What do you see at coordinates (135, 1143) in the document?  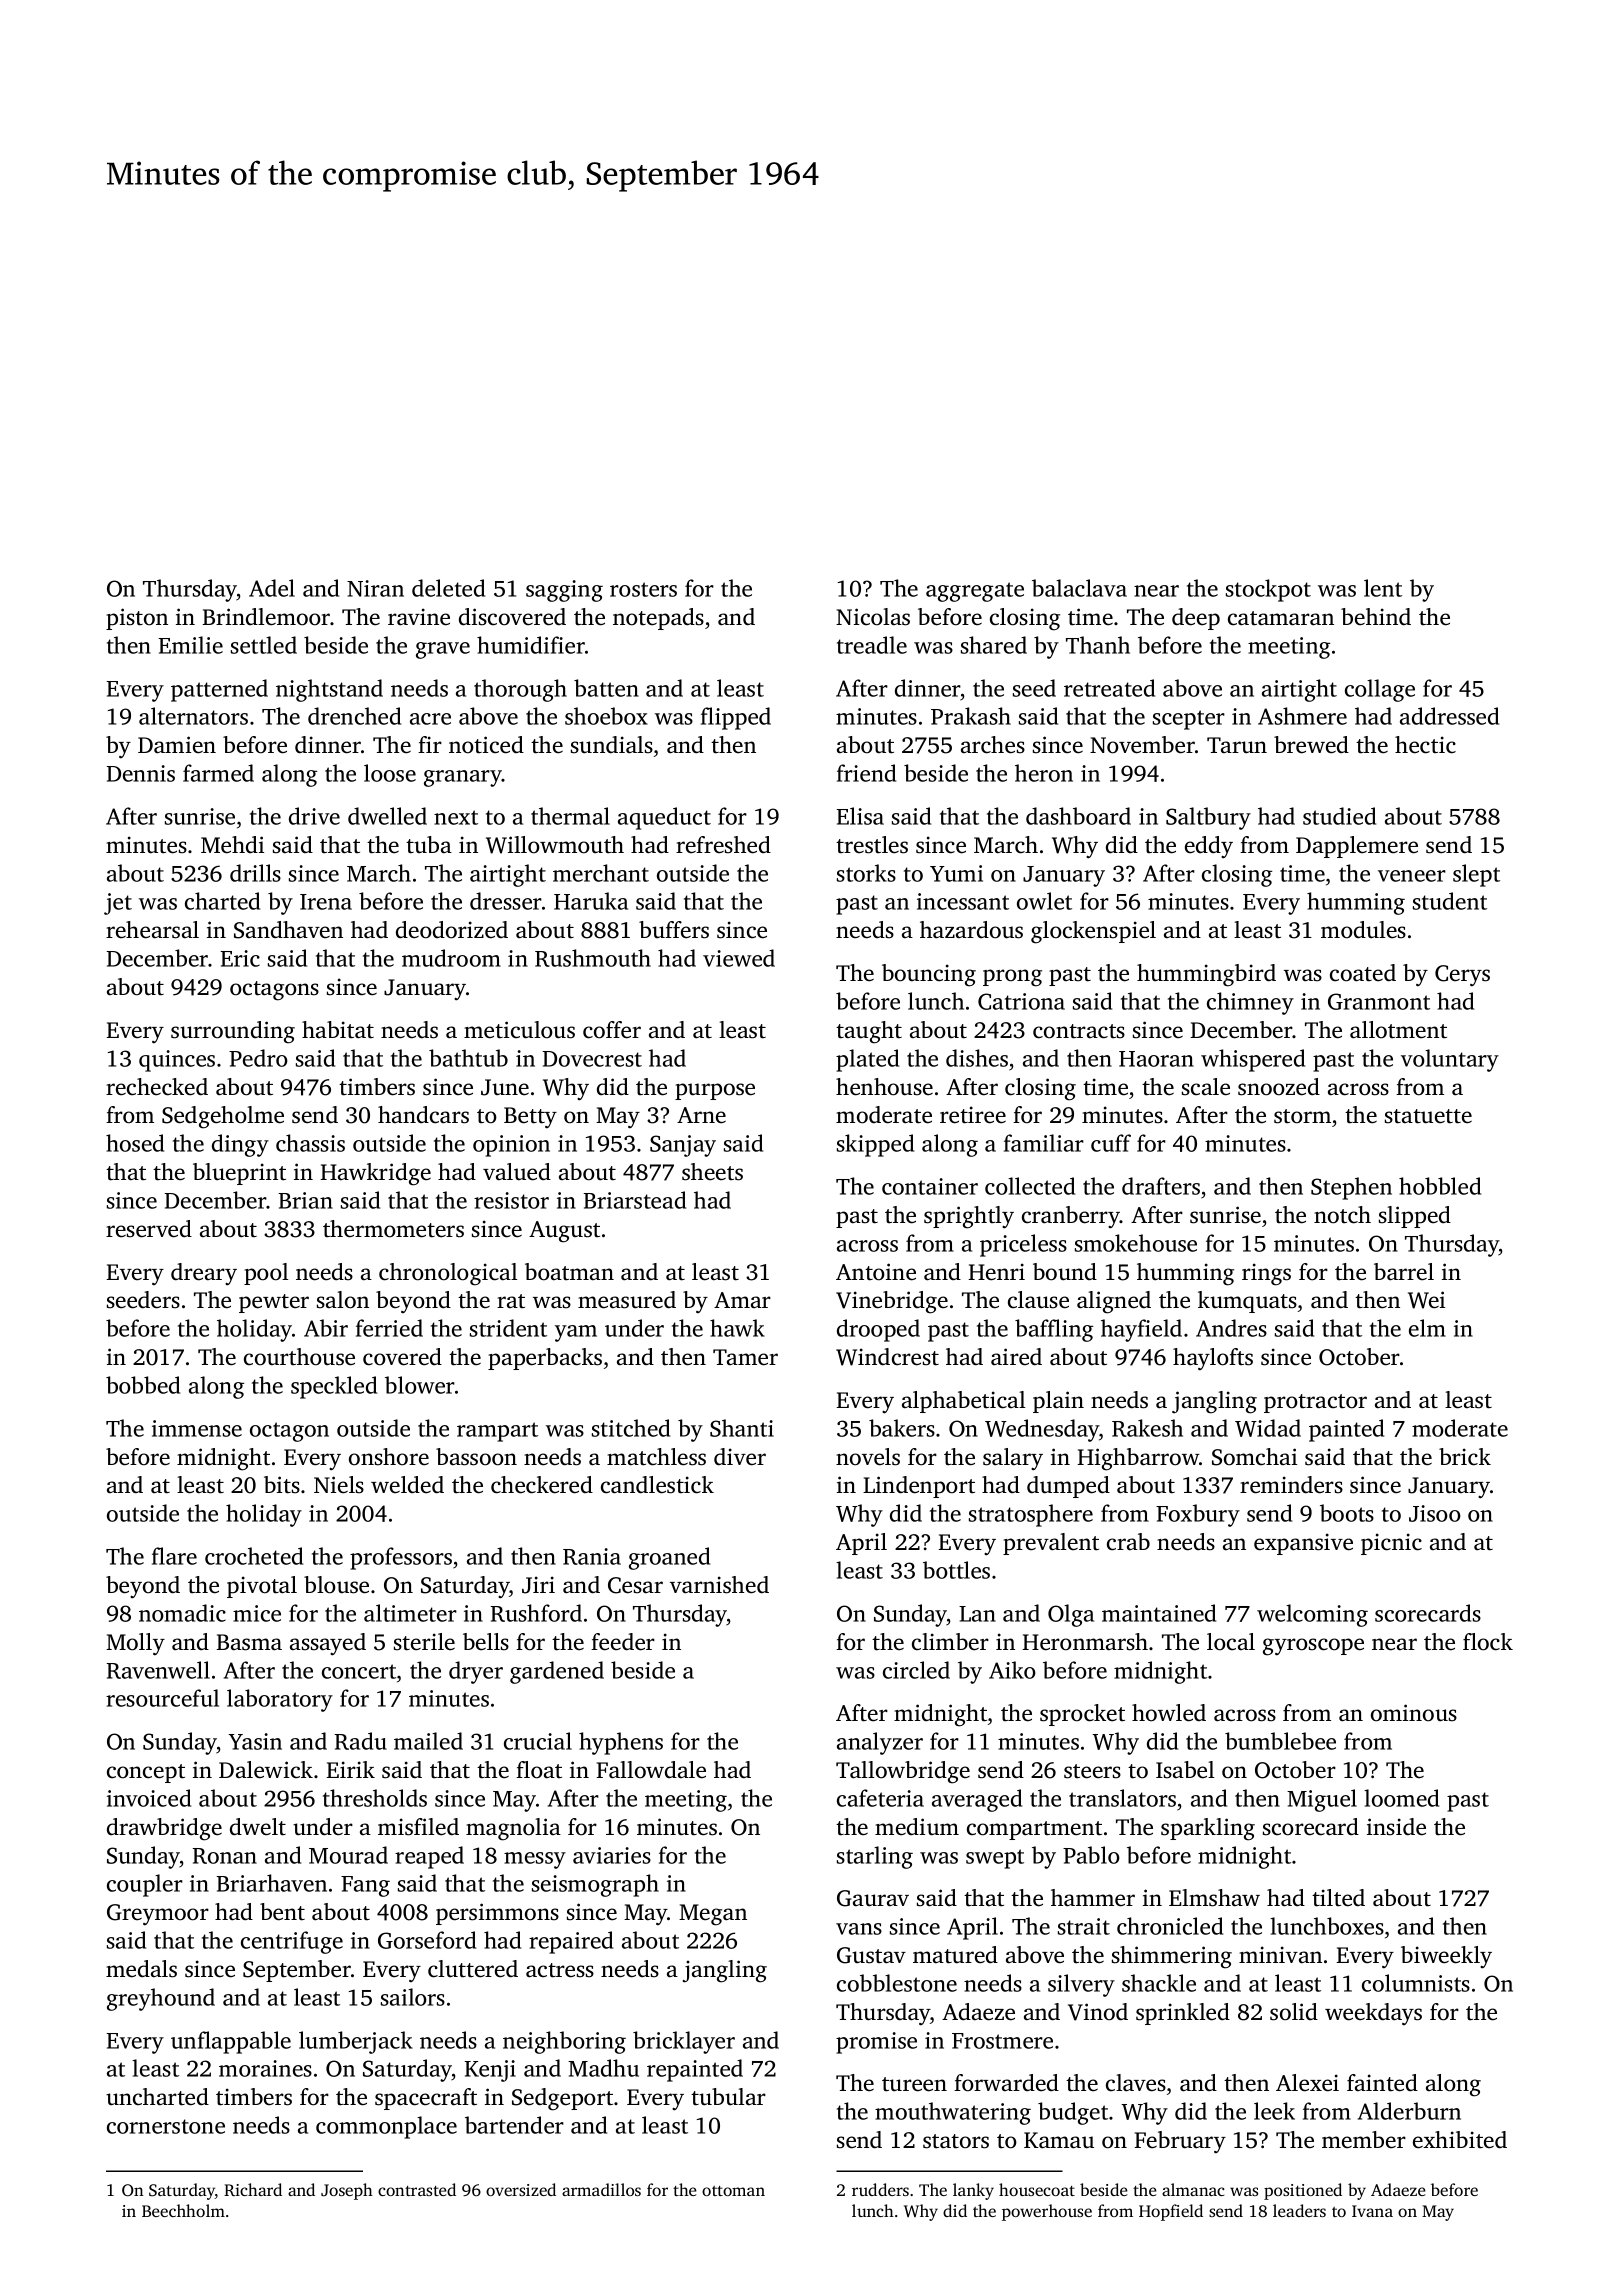 I see `hosed` at bounding box center [135, 1143].
